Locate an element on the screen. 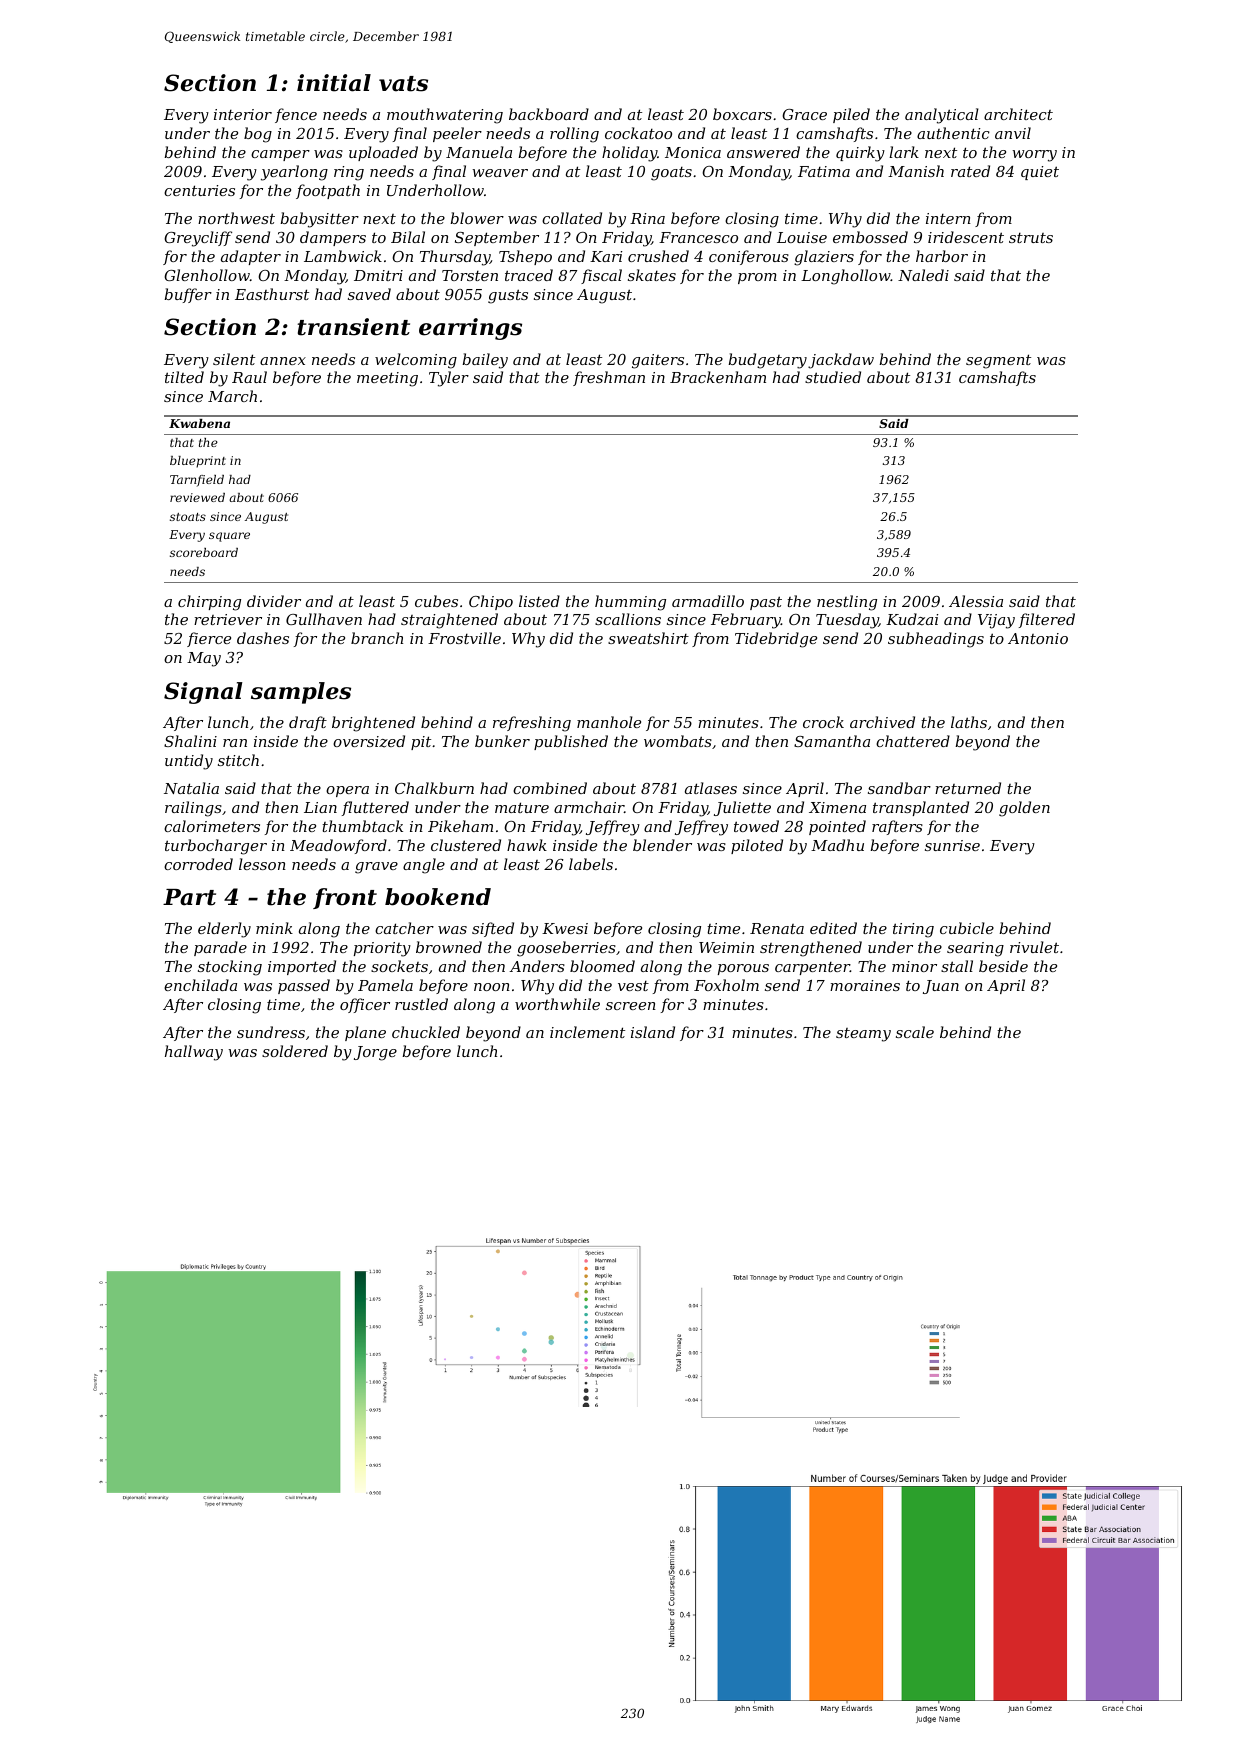 The height and width of the screenshot is (1756, 1242). archived is located at coordinates (882, 722).
